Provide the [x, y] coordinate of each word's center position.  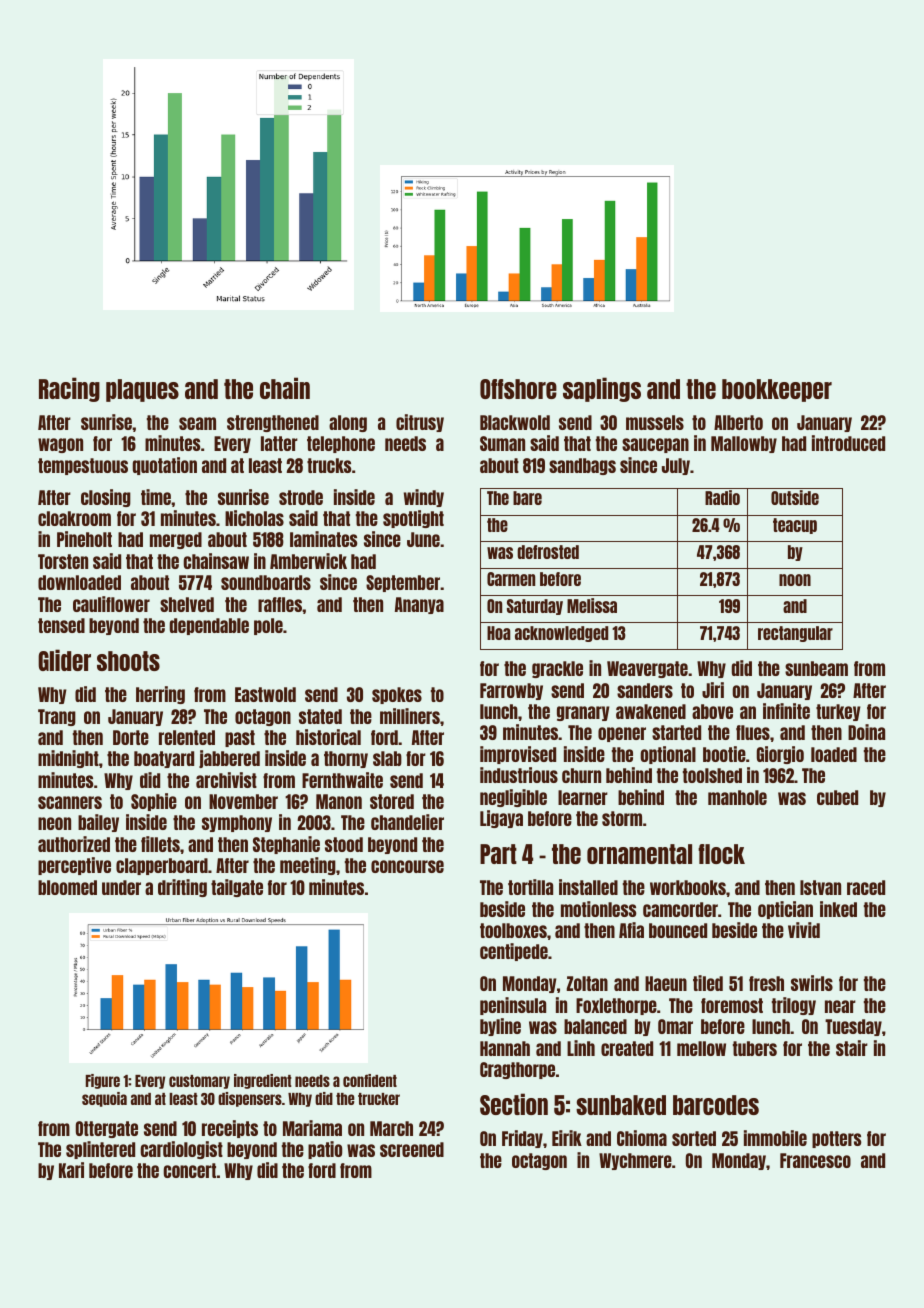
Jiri [713, 690]
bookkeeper [777, 390]
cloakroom [74, 518]
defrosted [548, 552]
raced [866, 887]
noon [795, 580]
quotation [165, 466]
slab [387, 758]
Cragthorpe [517, 1070]
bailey [98, 823]
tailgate [237, 888]
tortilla [530, 887]
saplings [602, 389]
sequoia [104, 1099]
